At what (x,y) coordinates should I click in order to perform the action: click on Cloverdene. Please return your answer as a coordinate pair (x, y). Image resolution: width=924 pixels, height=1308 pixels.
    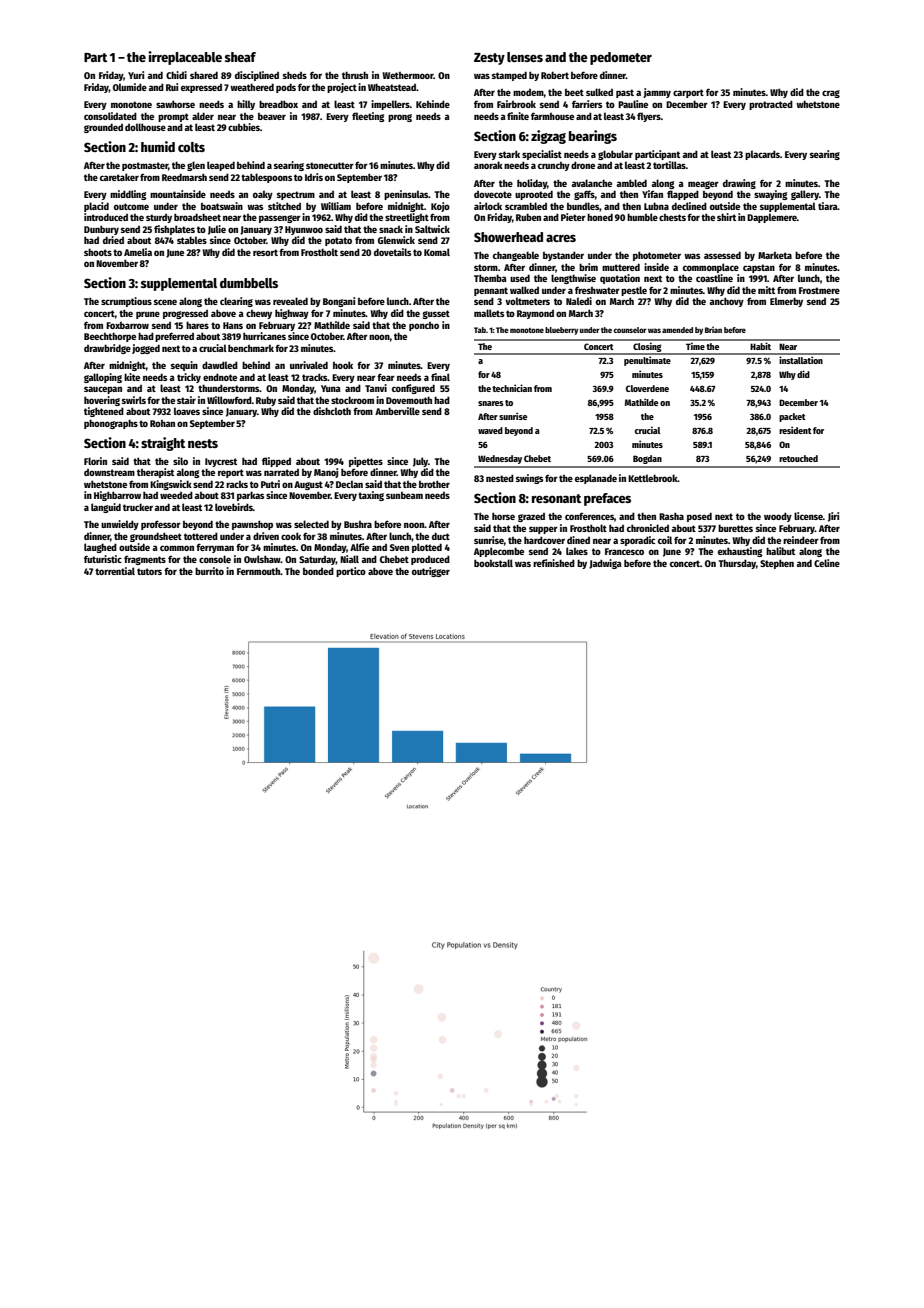
    Looking at the image, I should click on (647, 388).
